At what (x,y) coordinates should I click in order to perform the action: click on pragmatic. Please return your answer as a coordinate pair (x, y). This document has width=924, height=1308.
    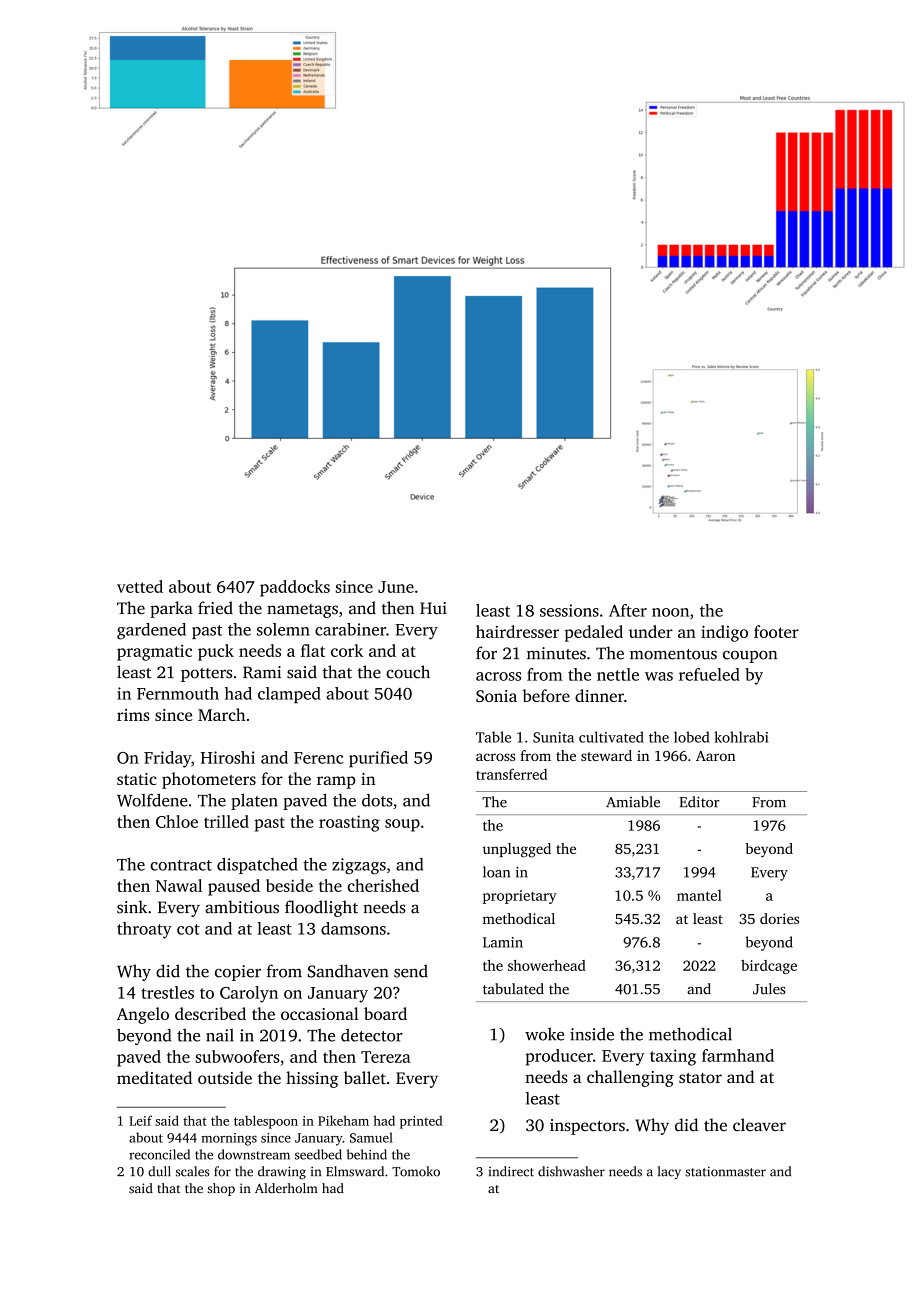
    Looking at the image, I should click on (154, 652).
